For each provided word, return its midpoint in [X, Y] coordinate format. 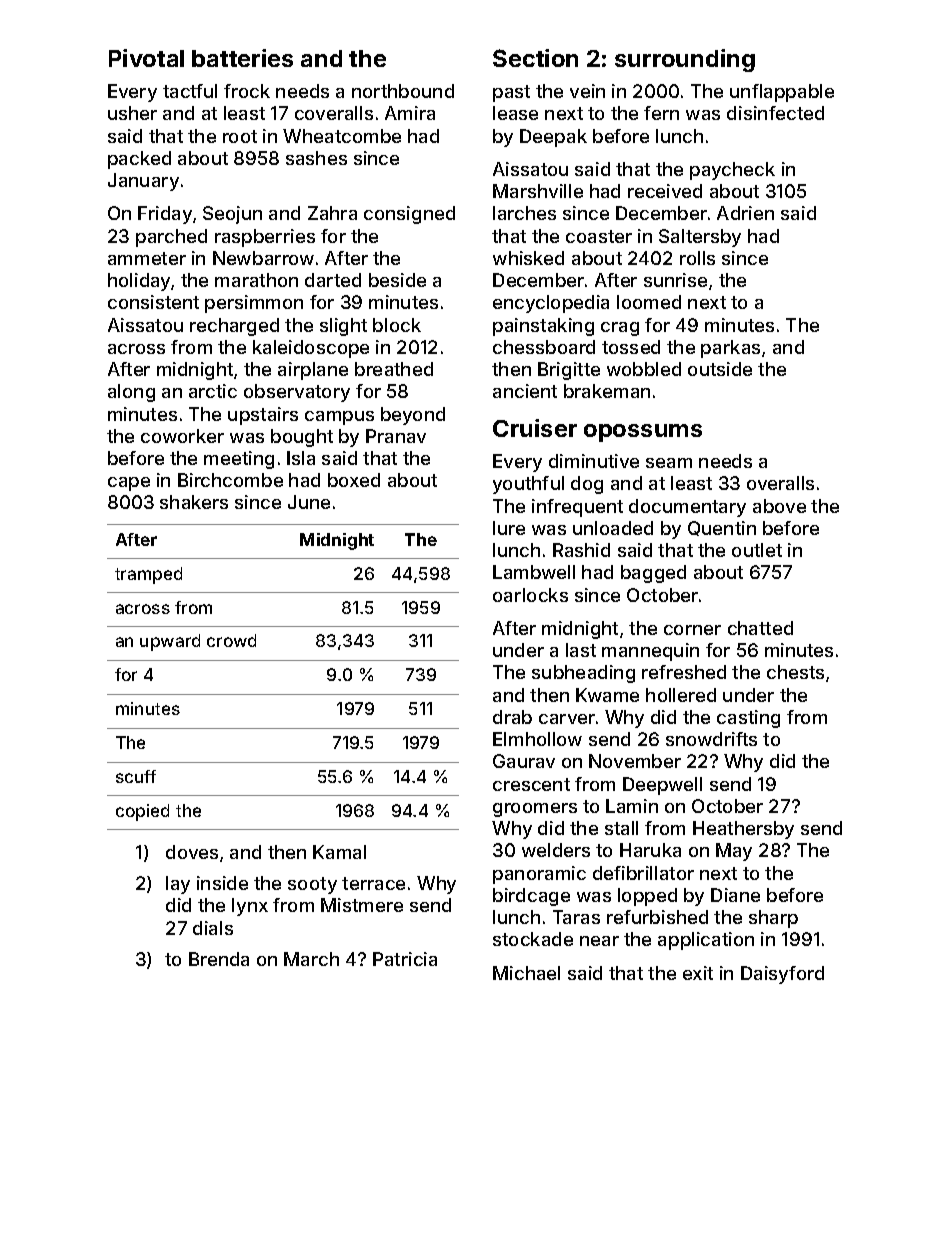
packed [139, 160]
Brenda [219, 959]
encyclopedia [551, 304]
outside [720, 369]
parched [171, 238]
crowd [231, 640]
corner [692, 630]
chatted [760, 628]
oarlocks [530, 595]
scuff [136, 776]
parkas [730, 349]
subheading [583, 674]
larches [524, 213]
